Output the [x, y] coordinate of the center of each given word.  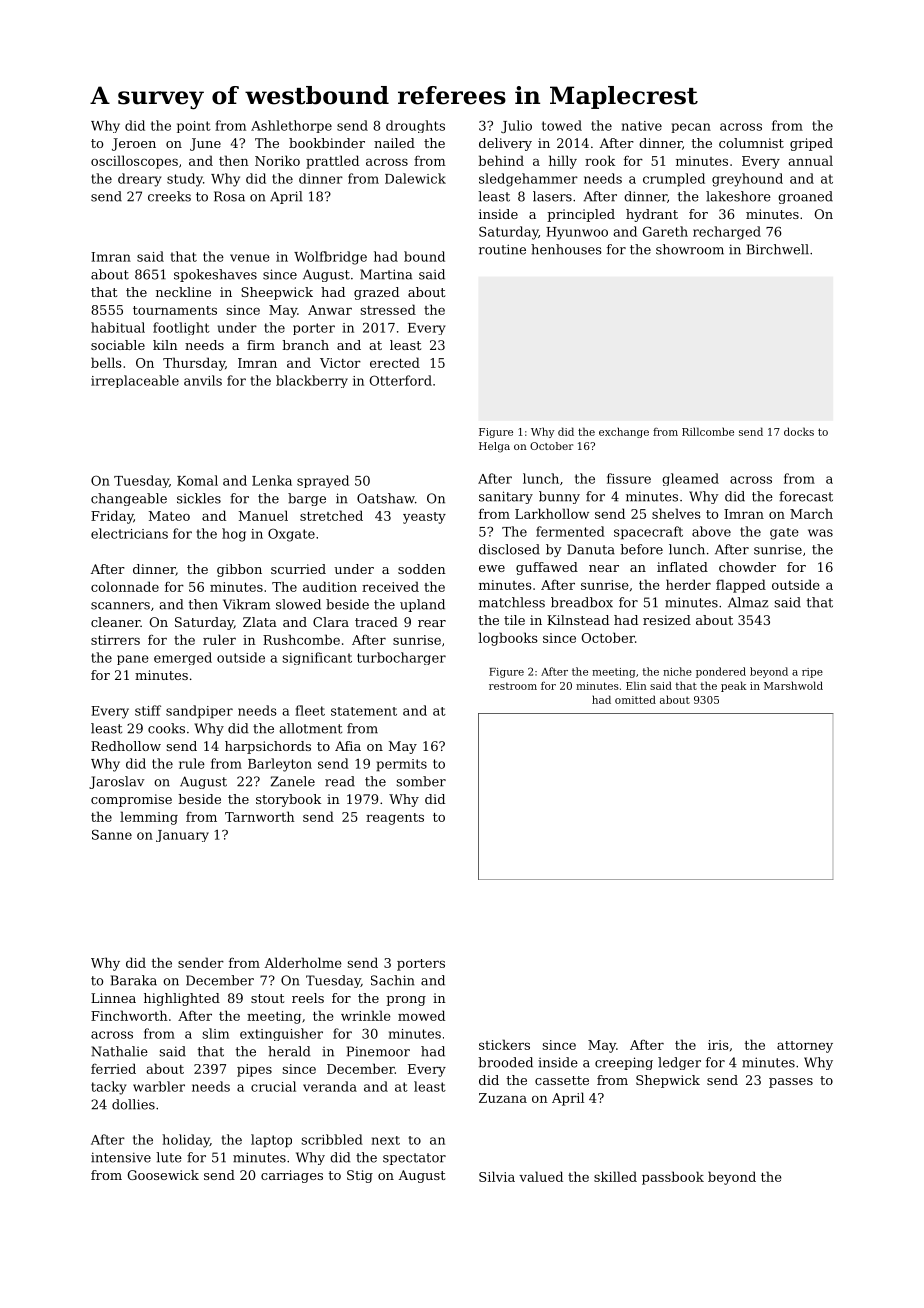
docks [799, 431]
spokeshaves [215, 275]
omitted [635, 699]
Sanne [112, 834]
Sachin [393, 980]
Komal [197, 480]
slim [215, 1033]
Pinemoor [378, 1051]
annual [810, 160]
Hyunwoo [577, 233]
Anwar [330, 310]
